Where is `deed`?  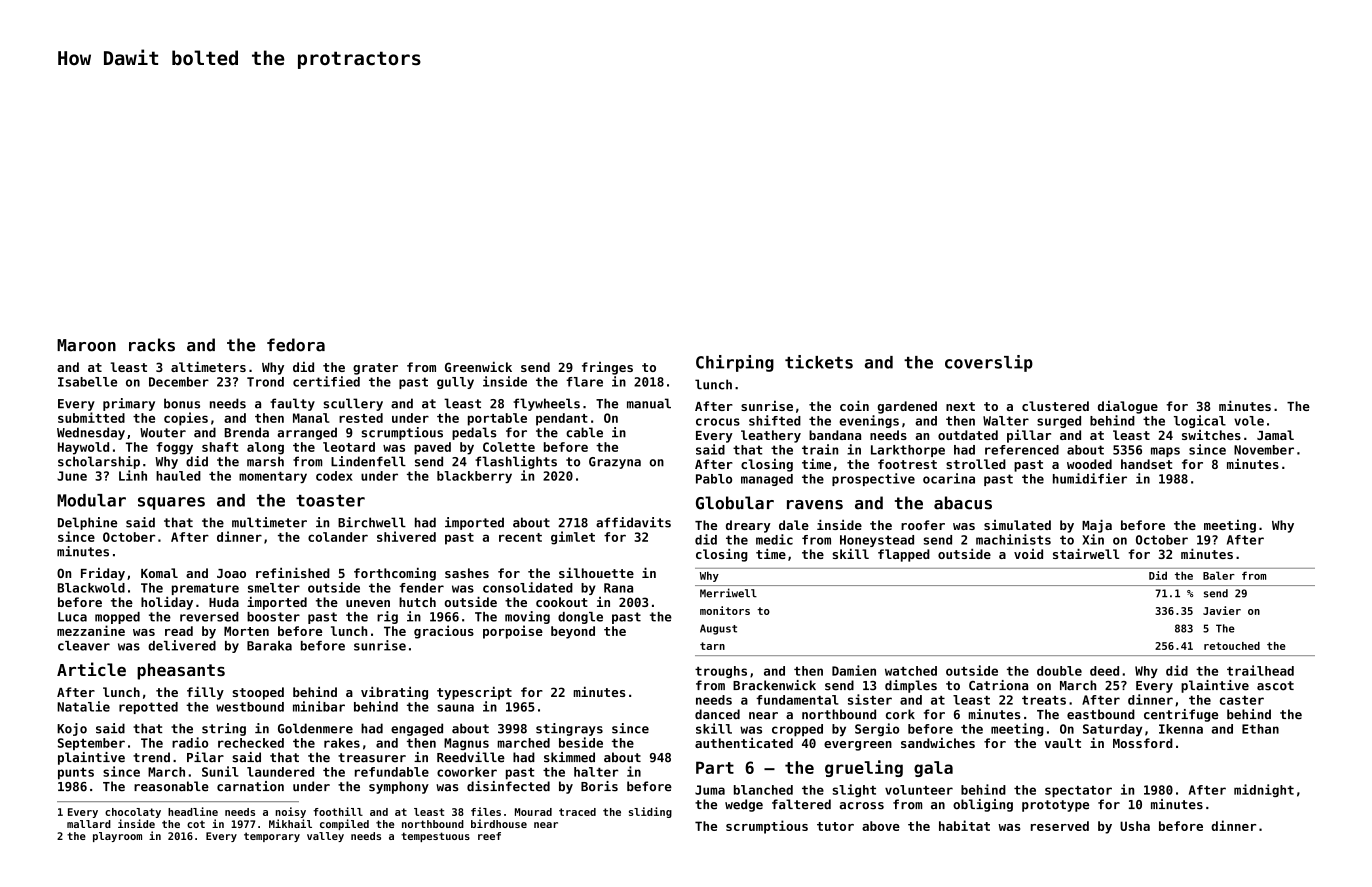
deed is located at coordinates (1104, 671).
